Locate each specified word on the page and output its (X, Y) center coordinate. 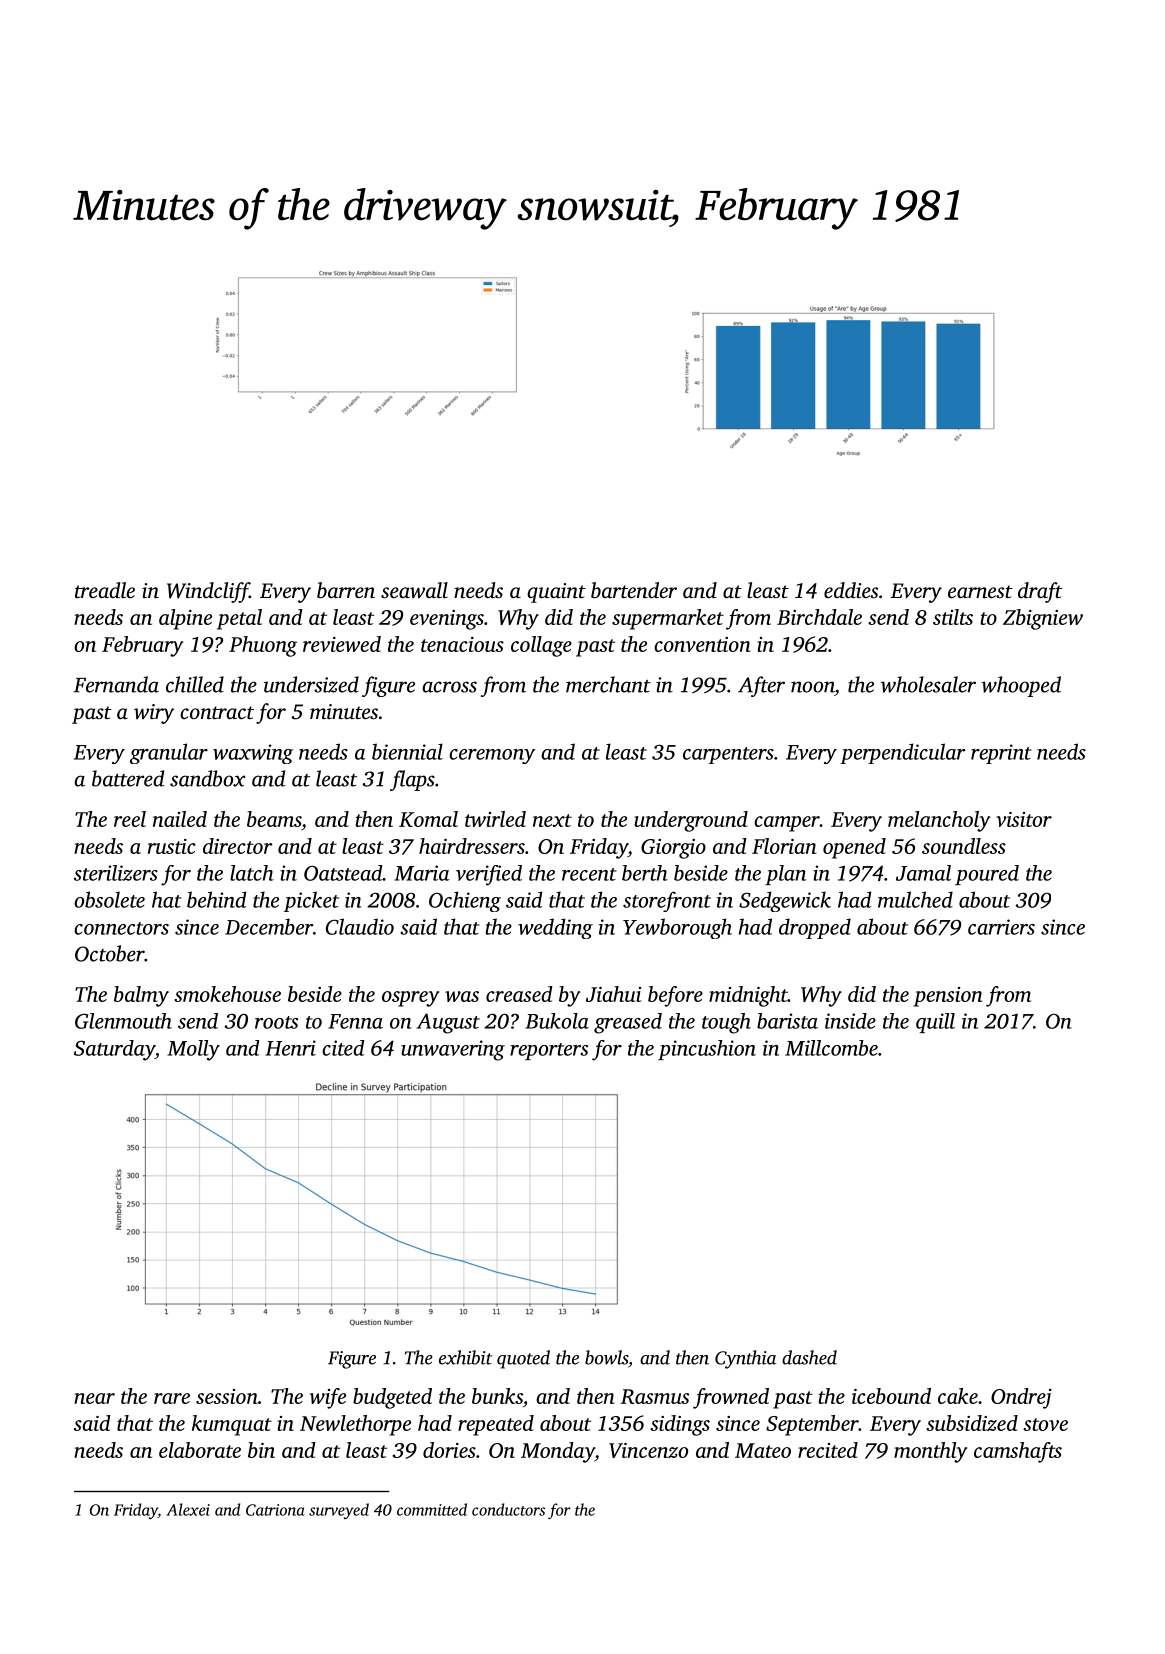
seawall (414, 590)
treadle (105, 590)
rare (172, 1398)
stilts (953, 617)
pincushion (707, 1050)
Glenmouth (123, 1021)
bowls (606, 1357)
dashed (809, 1357)
